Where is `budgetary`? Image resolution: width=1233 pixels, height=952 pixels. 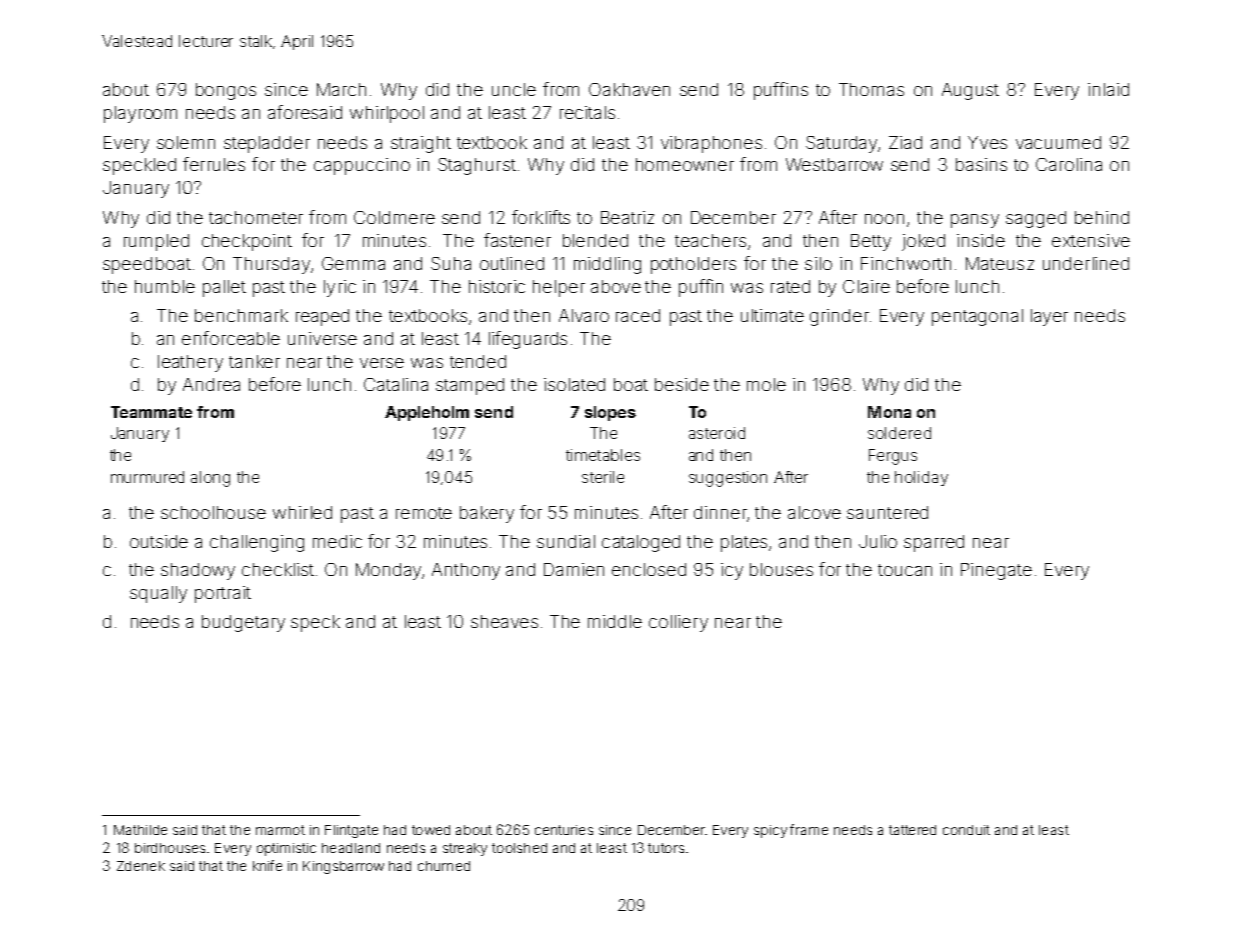
budgetary is located at coordinates (243, 623).
